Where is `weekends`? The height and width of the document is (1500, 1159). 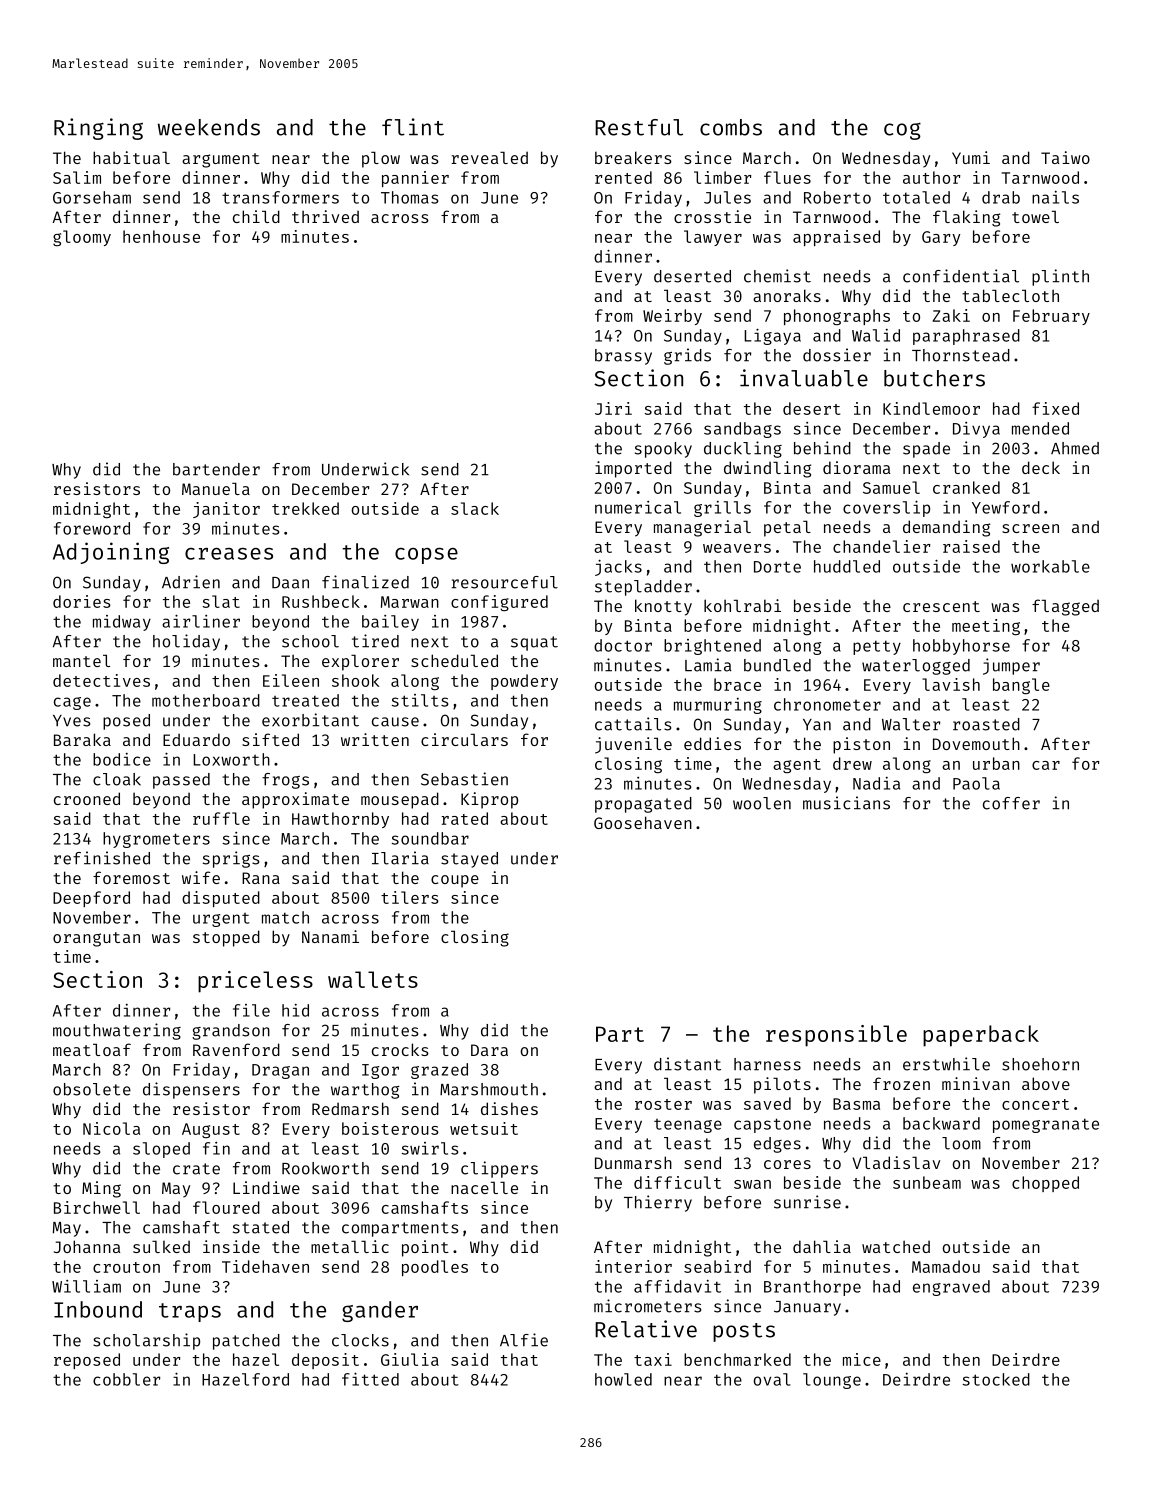 weekends is located at coordinates (209, 127).
